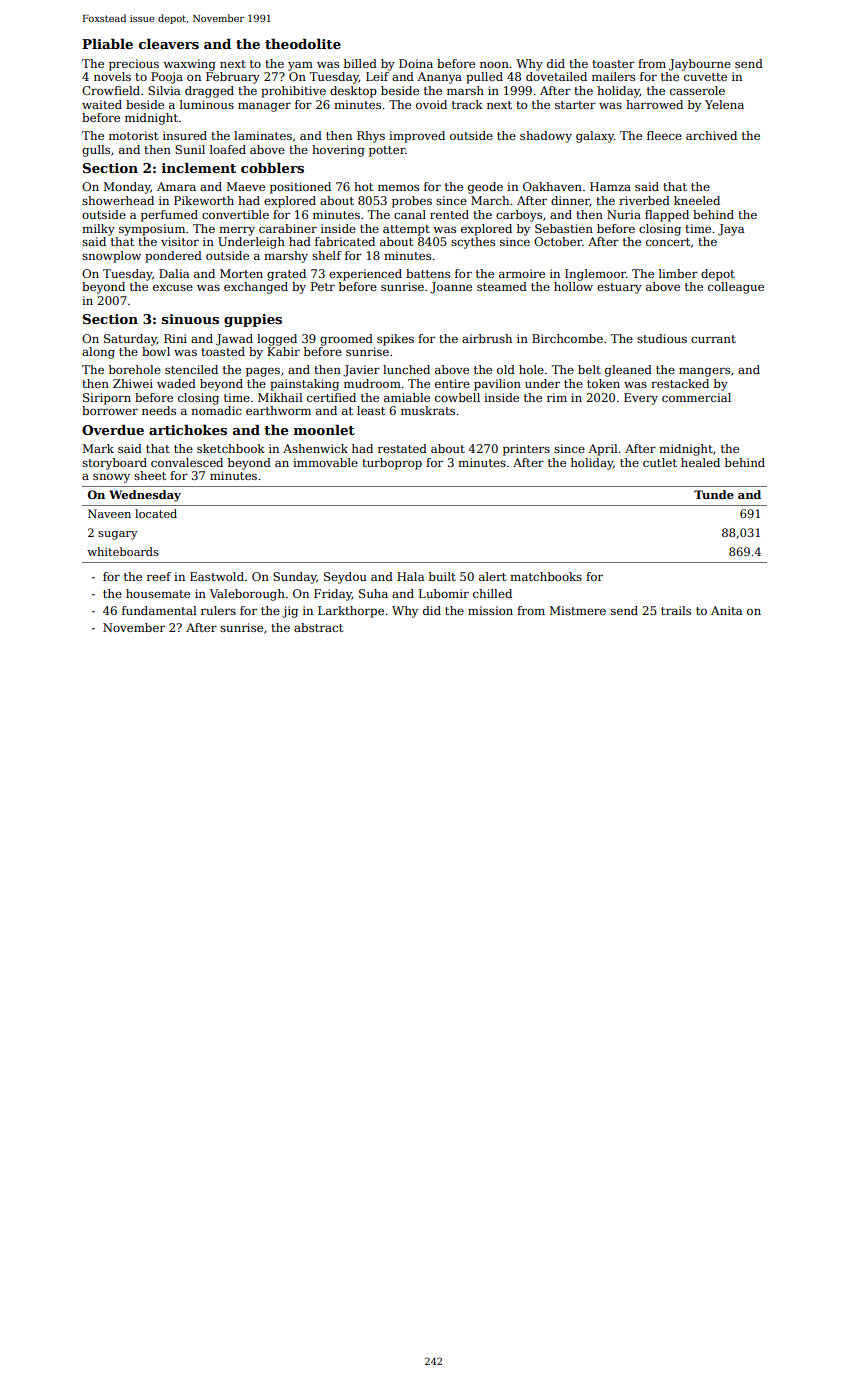 The image size is (849, 1400). Describe the element at coordinates (724, 104) in the screenshot. I see `Yelena` at that location.
